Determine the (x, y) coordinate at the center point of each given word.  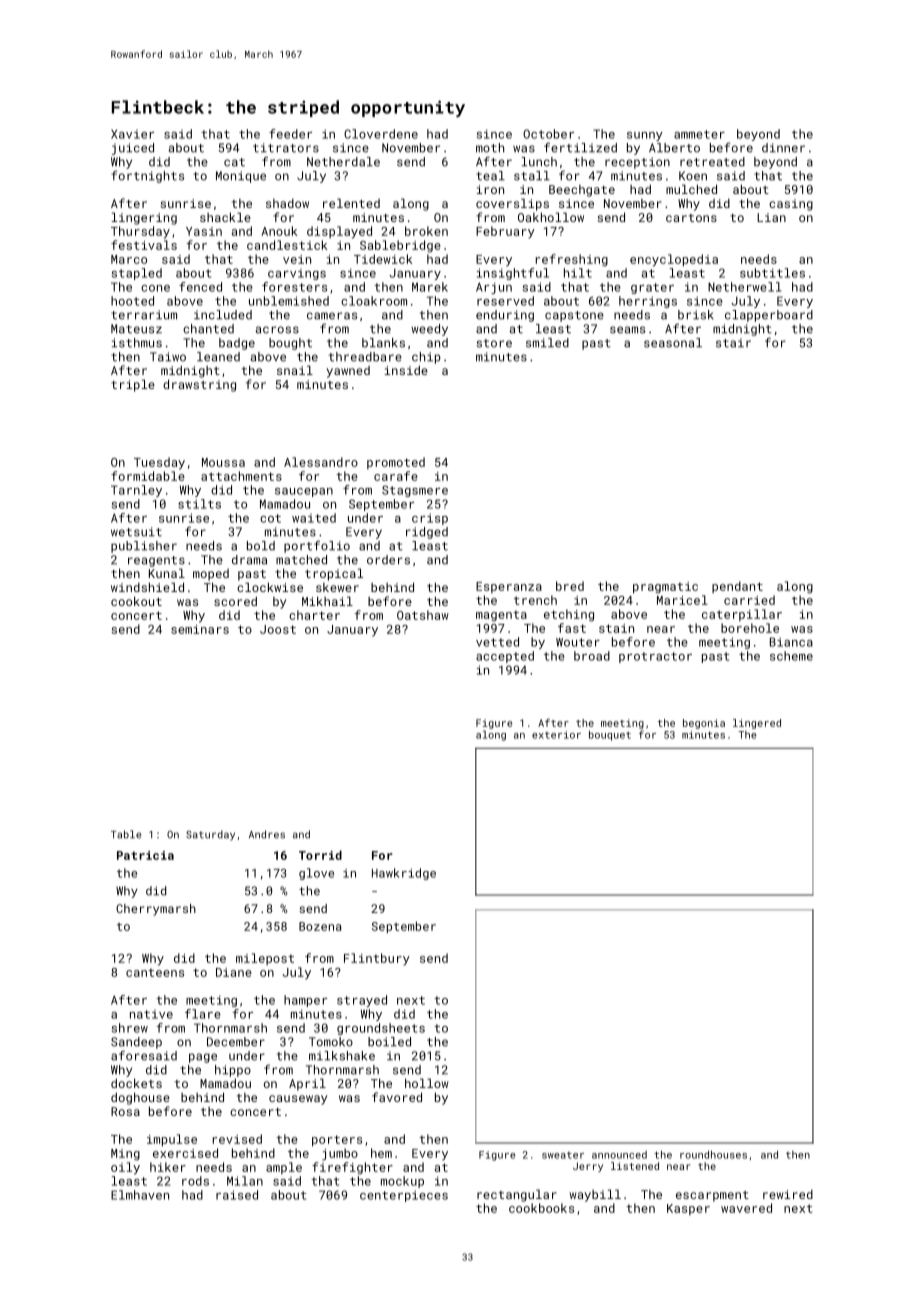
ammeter (699, 134)
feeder (290, 134)
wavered (746, 1208)
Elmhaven (140, 1195)
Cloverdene (381, 134)
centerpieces (404, 1196)
